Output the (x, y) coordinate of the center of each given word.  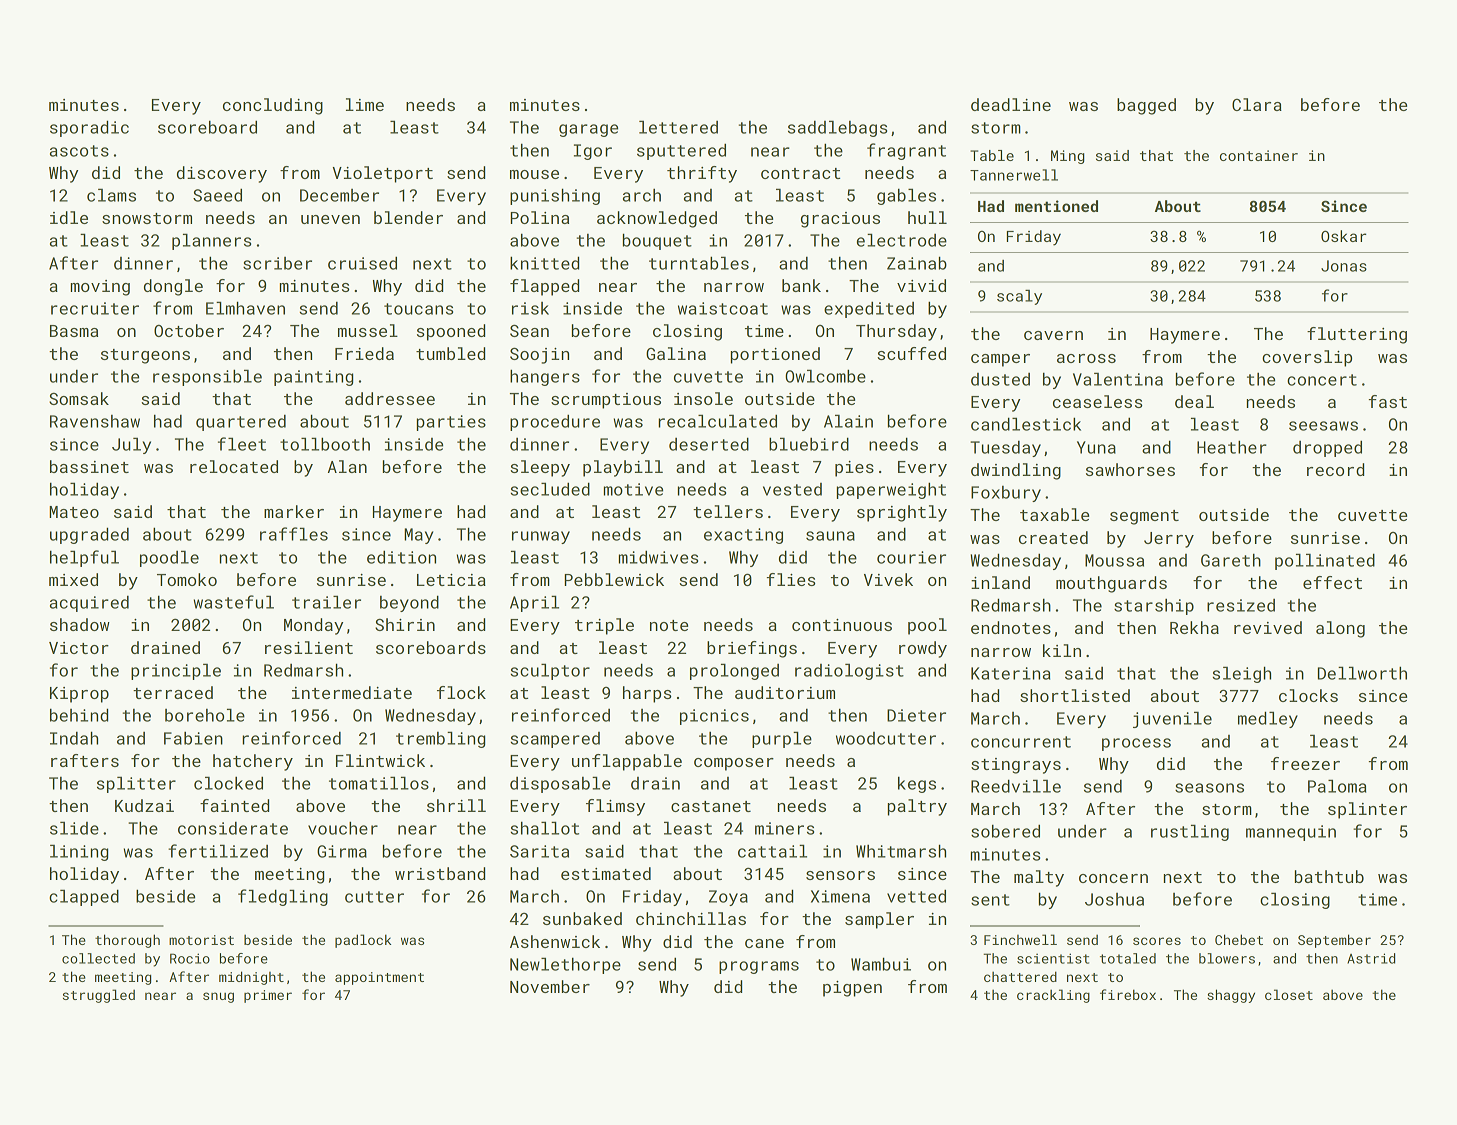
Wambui (881, 964)
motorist (201, 940)
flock (461, 692)
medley (1268, 719)
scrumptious (606, 401)
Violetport (382, 174)
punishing (555, 196)
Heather (1232, 447)
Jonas (1344, 266)
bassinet (89, 466)
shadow (80, 624)
